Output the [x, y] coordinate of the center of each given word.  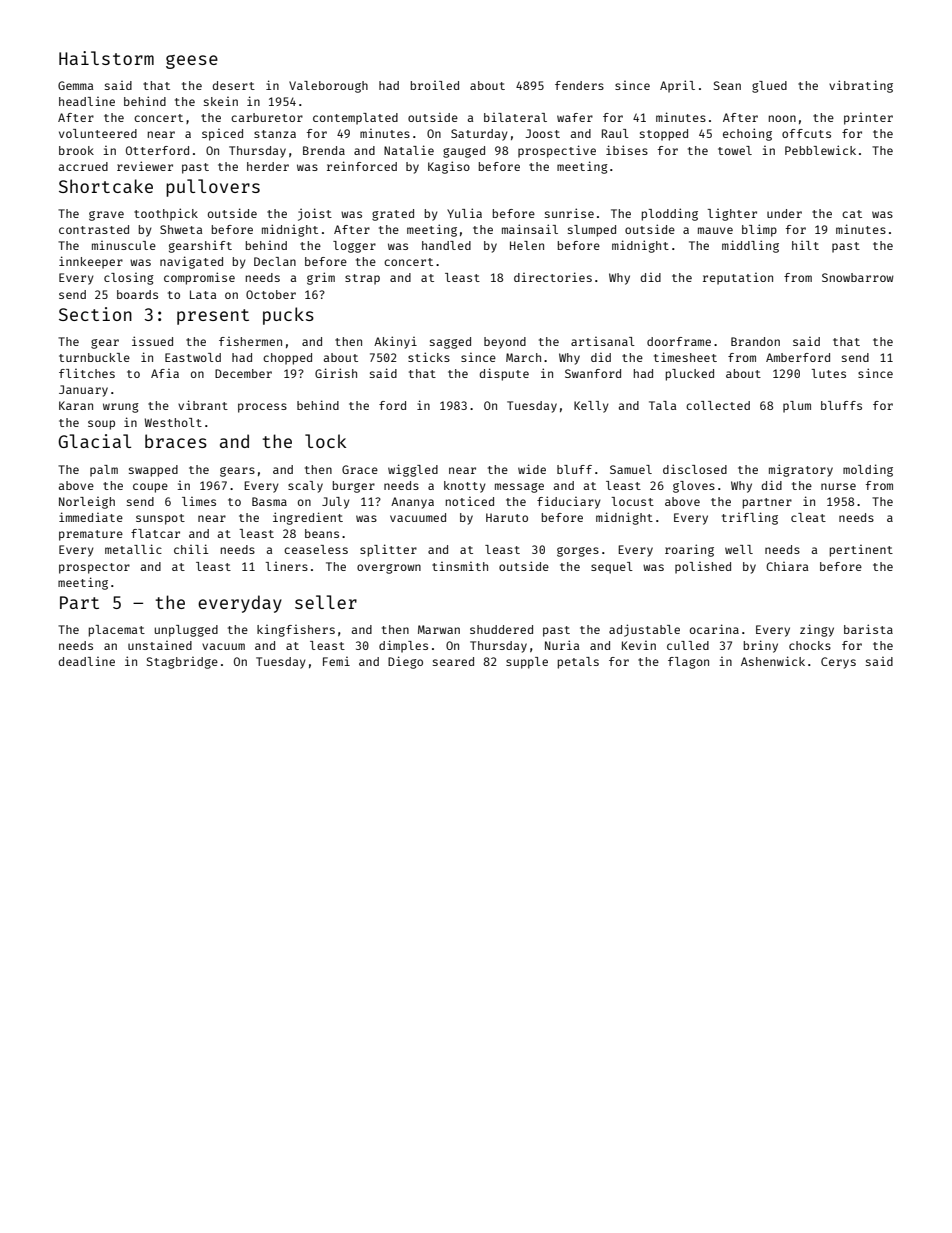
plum [797, 407]
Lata [203, 294]
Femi [336, 661]
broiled [435, 85]
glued [769, 87]
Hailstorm [106, 58]
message [519, 488]
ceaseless [316, 549]
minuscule [124, 245]
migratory [801, 470]
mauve [715, 230]
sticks [429, 357]
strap [362, 279]
